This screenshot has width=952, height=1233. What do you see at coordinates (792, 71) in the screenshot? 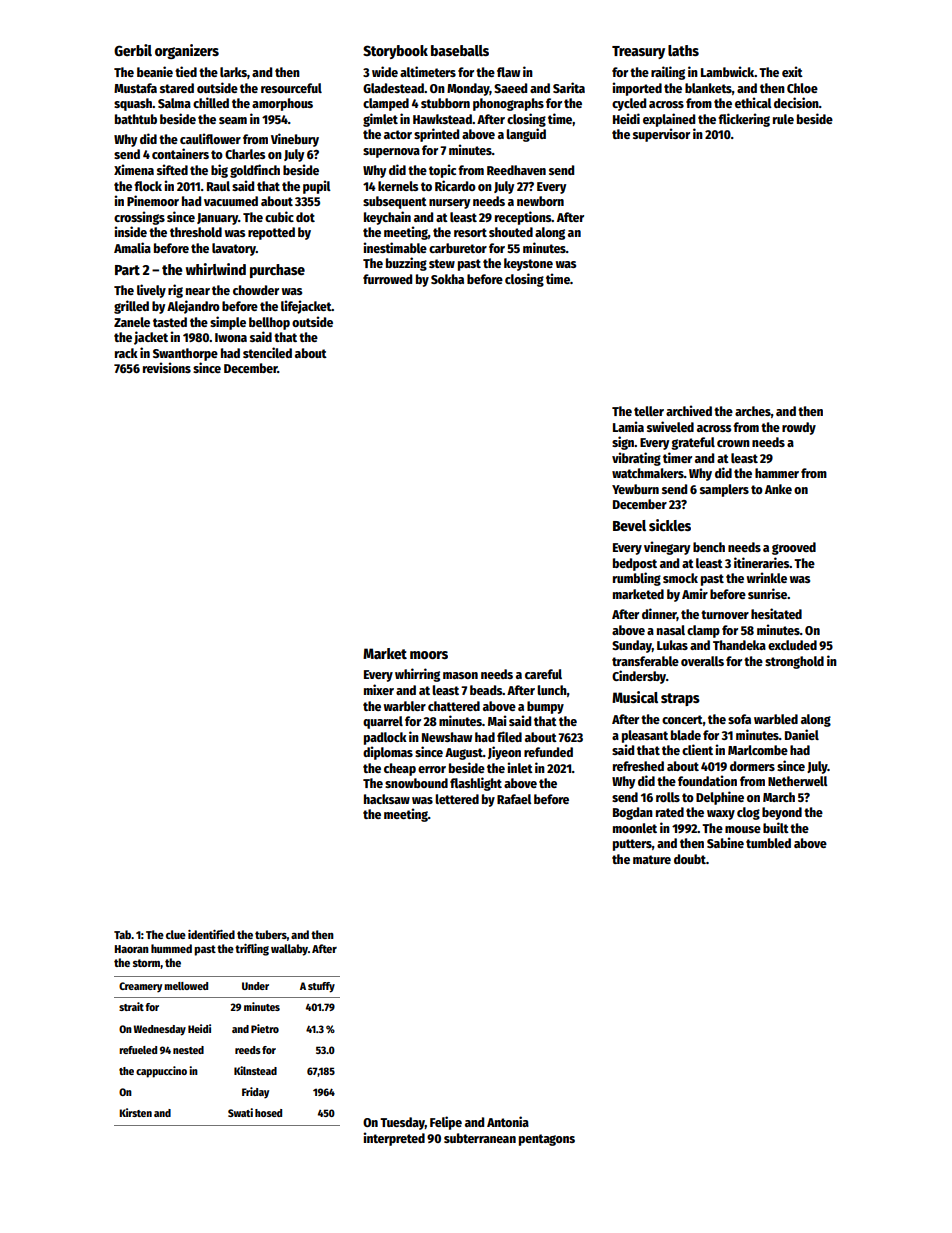
I see `exit` at bounding box center [792, 71].
